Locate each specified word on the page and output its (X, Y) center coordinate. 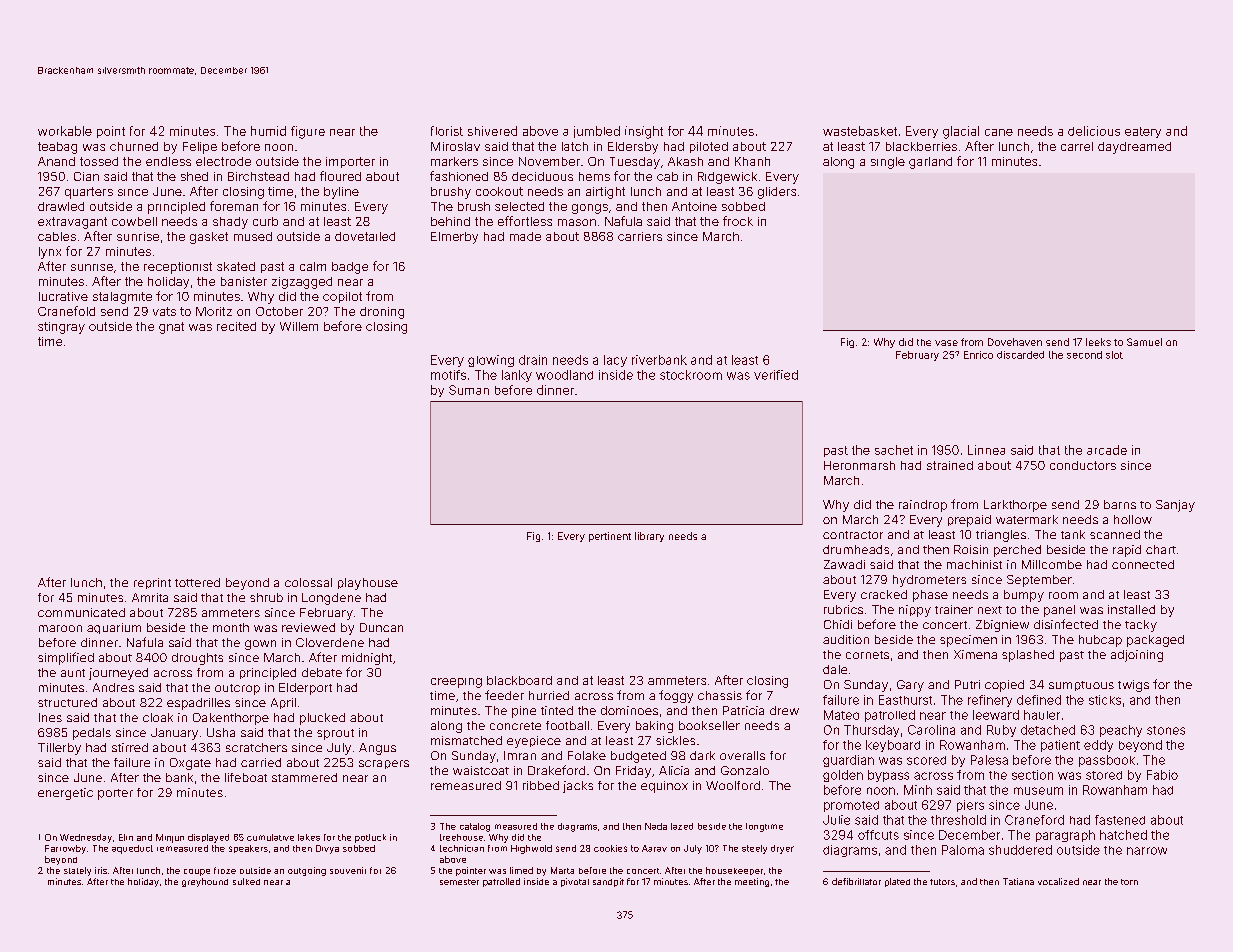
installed (1131, 609)
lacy (615, 361)
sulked (246, 881)
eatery (1143, 132)
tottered (197, 582)
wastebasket (860, 131)
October (279, 311)
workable (65, 131)
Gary (910, 686)
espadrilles (198, 704)
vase (946, 343)
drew (784, 710)
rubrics (843, 609)
